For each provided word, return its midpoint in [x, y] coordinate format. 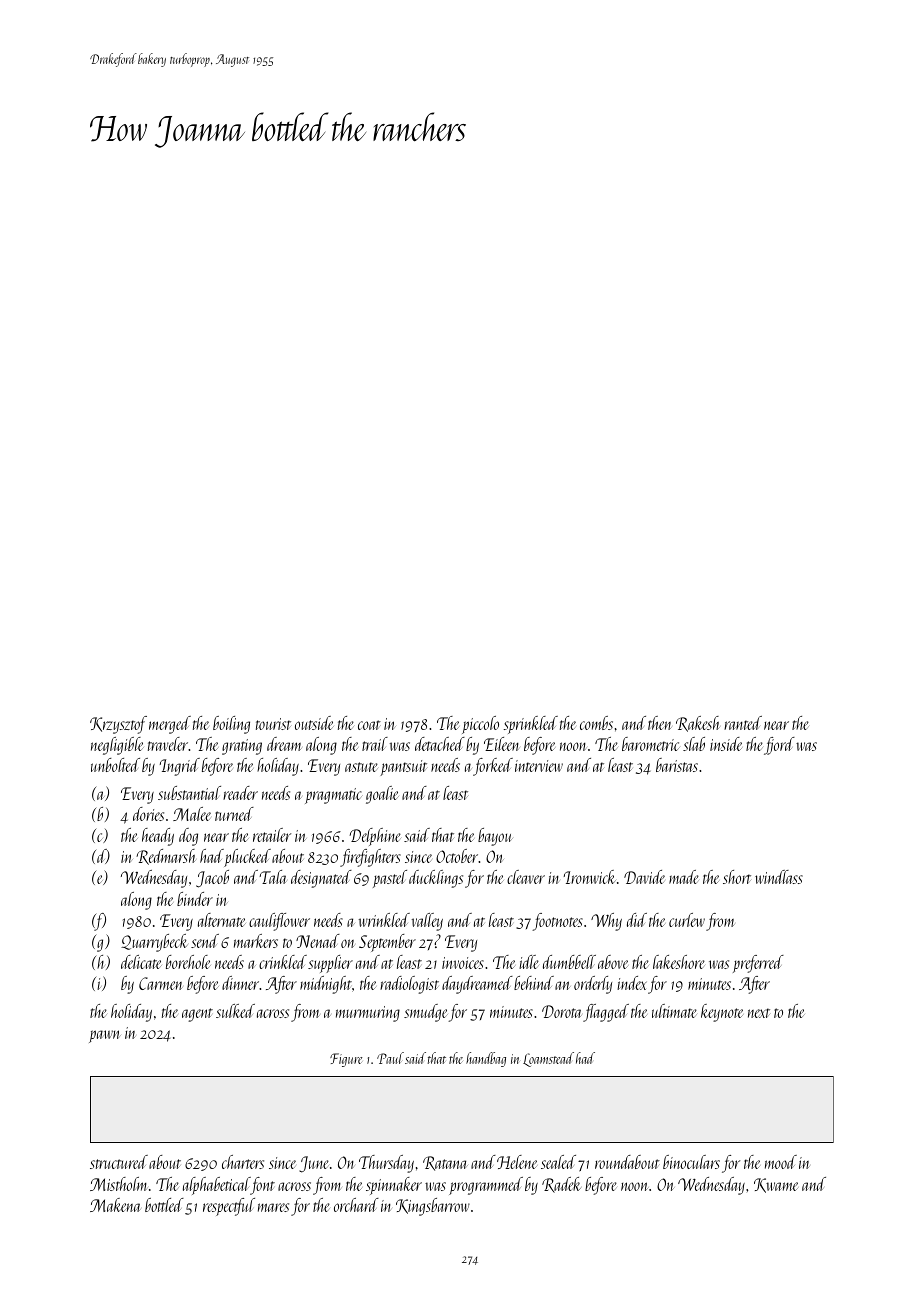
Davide [644, 877]
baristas [677, 765]
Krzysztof [118, 725]
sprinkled [531, 725]
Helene [517, 1162]
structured [119, 1162]
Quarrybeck [154, 943]
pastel [390, 879]
